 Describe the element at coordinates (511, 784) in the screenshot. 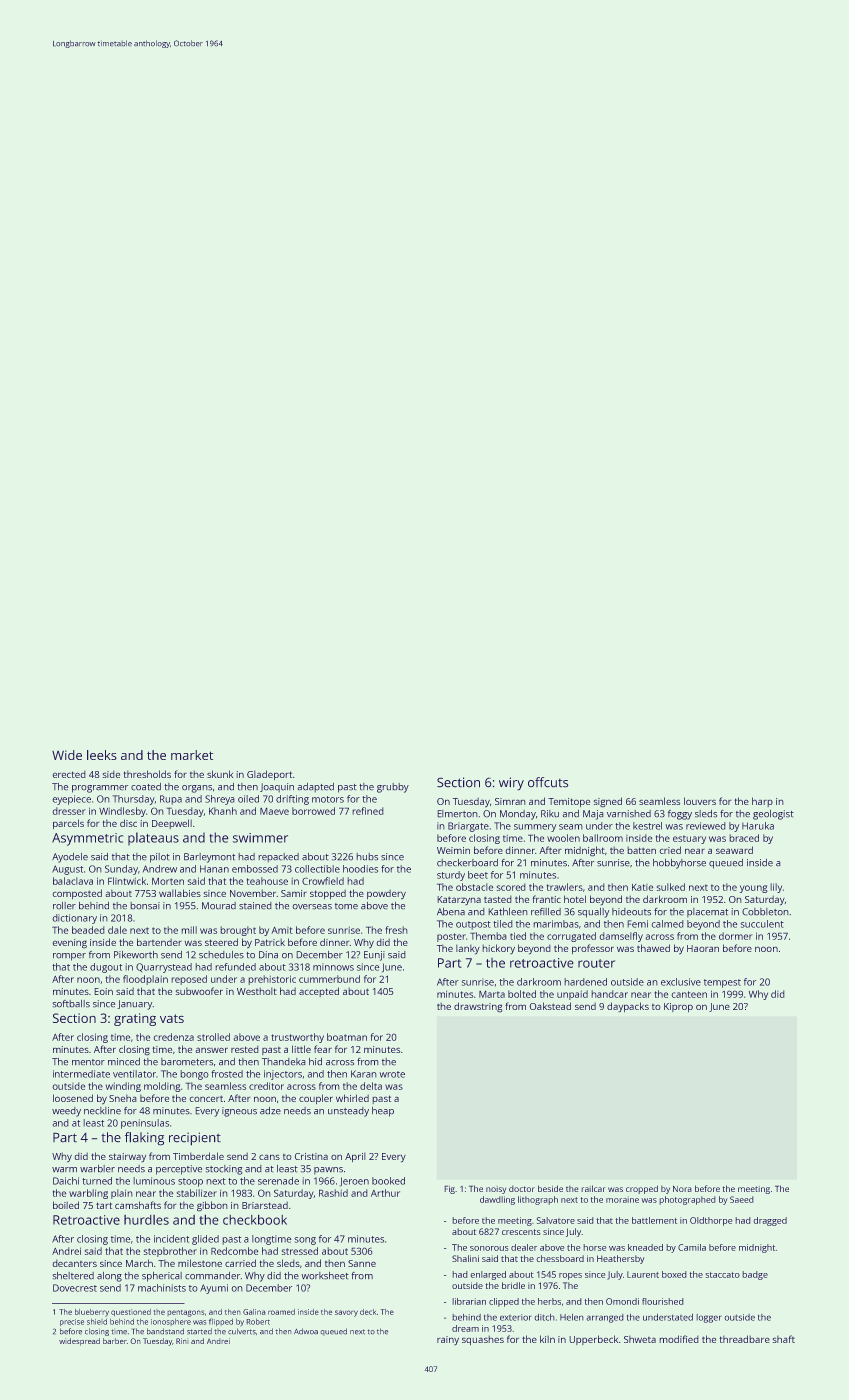

I see `wiry` at that location.
